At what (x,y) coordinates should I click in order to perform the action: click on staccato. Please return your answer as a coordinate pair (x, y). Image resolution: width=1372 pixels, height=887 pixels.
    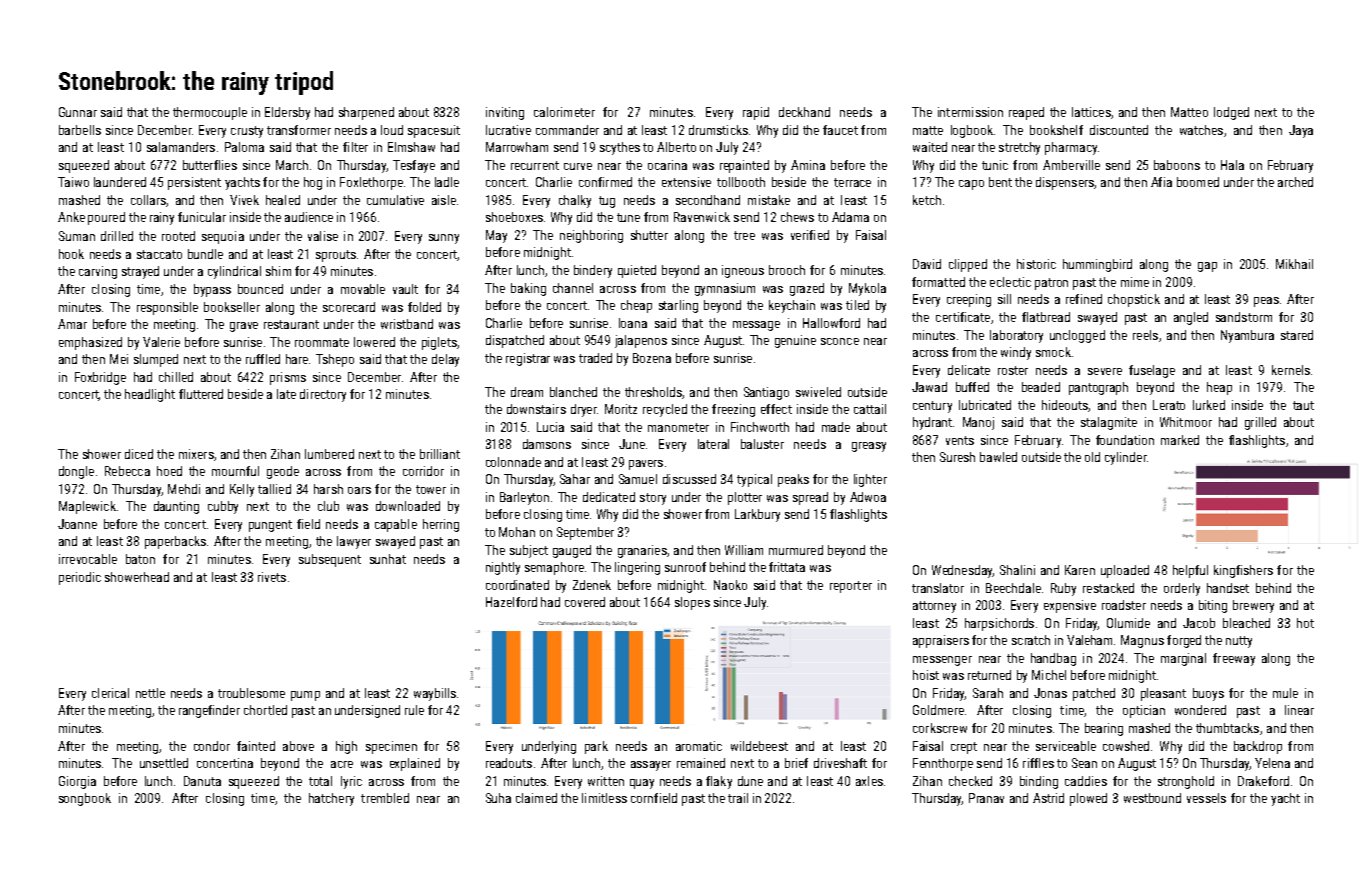
    Looking at the image, I should click on (159, 254).
